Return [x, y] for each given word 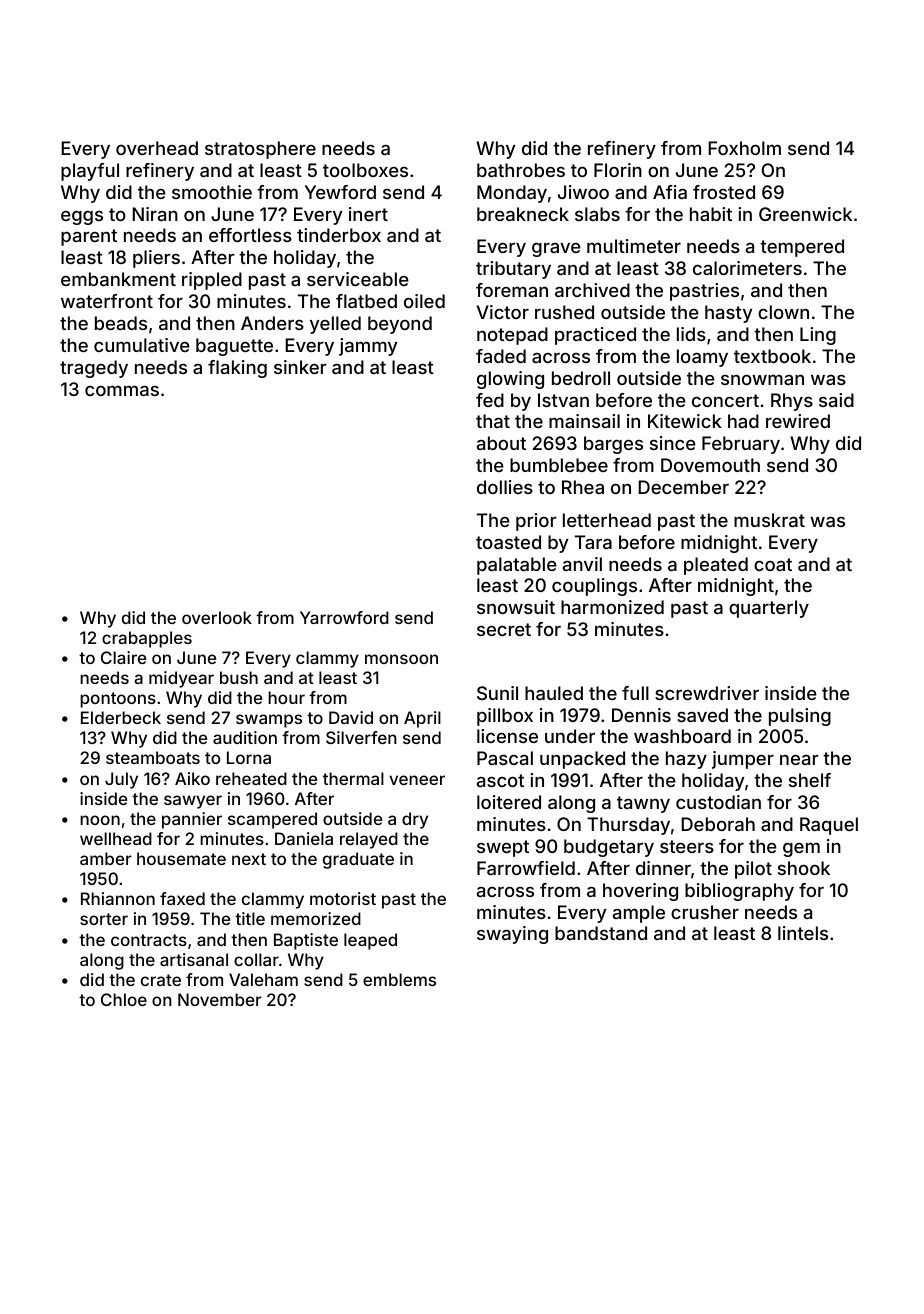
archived [592, 290]
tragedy [94, 369]
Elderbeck [121, 717]
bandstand [601, 933]
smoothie [212, 192]
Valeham [263, 979]
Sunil [497, 693]
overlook [217, 617]
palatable [517, 566]
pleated [716, 566]
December [683, 487]
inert [368, 214]
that [493, 421]
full [635, 693]
